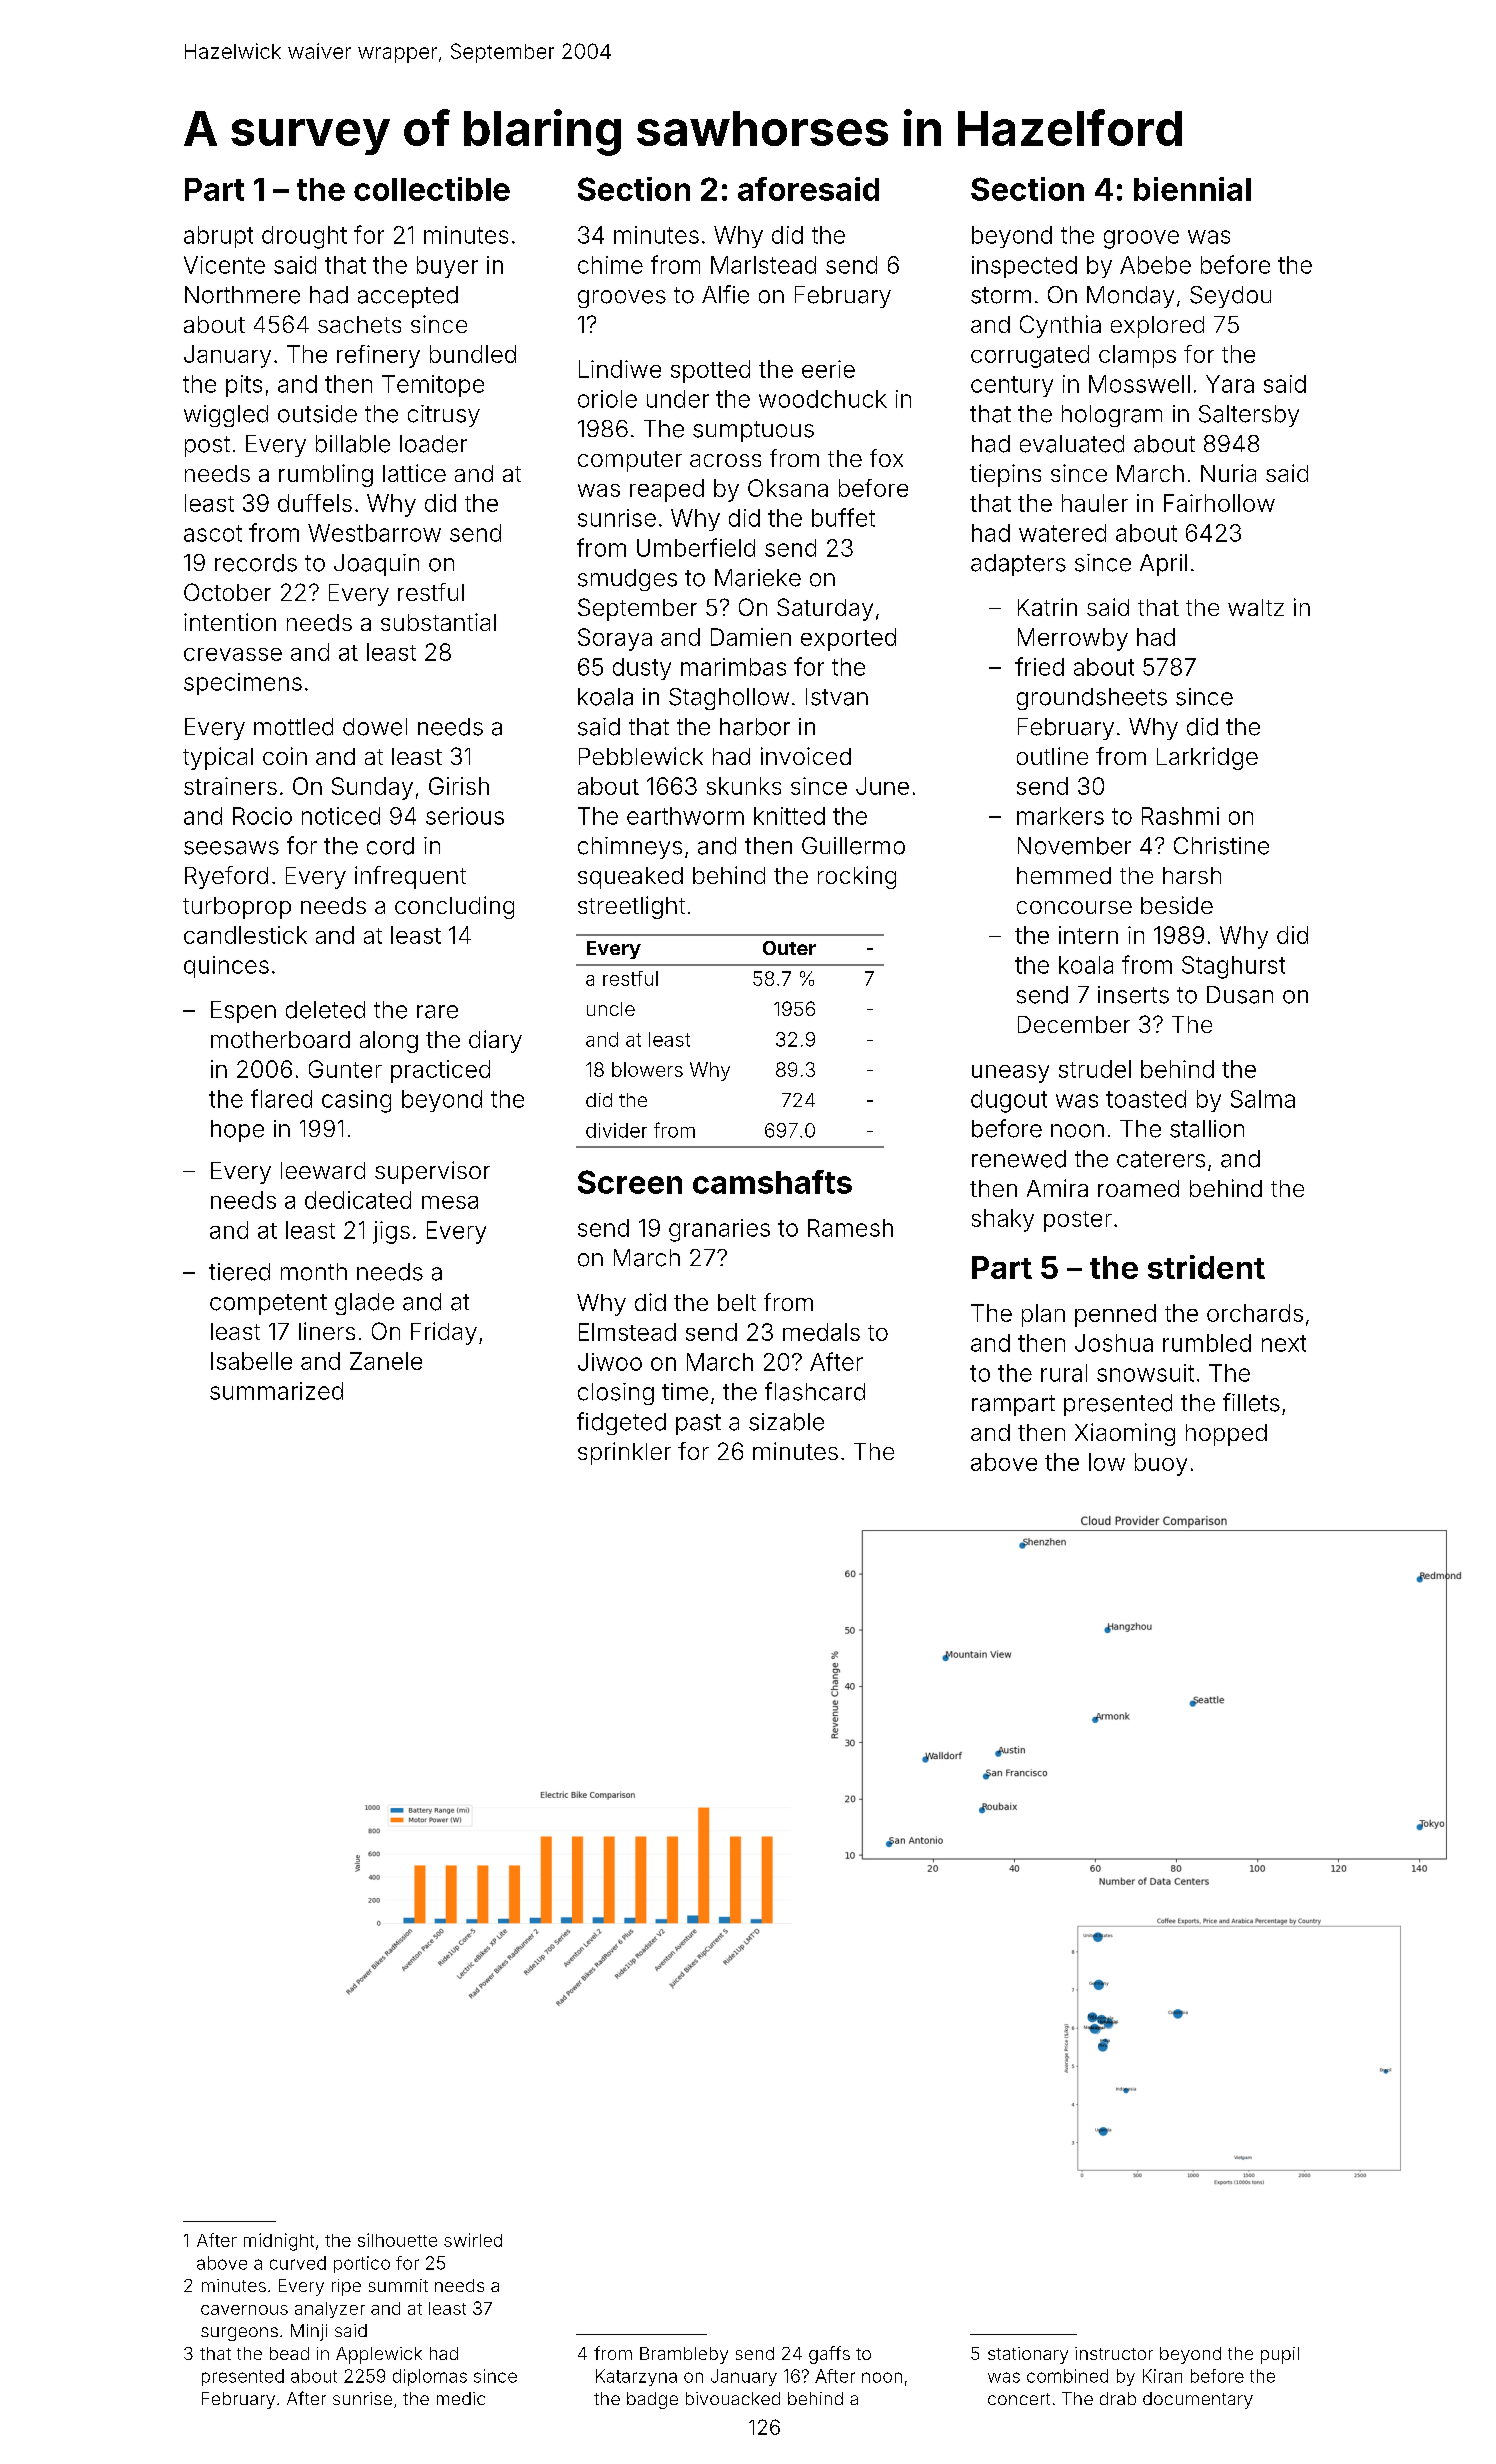 The width and height of the page is (1496, 2464). I want to click on gaffs, so click(829, 2355).
